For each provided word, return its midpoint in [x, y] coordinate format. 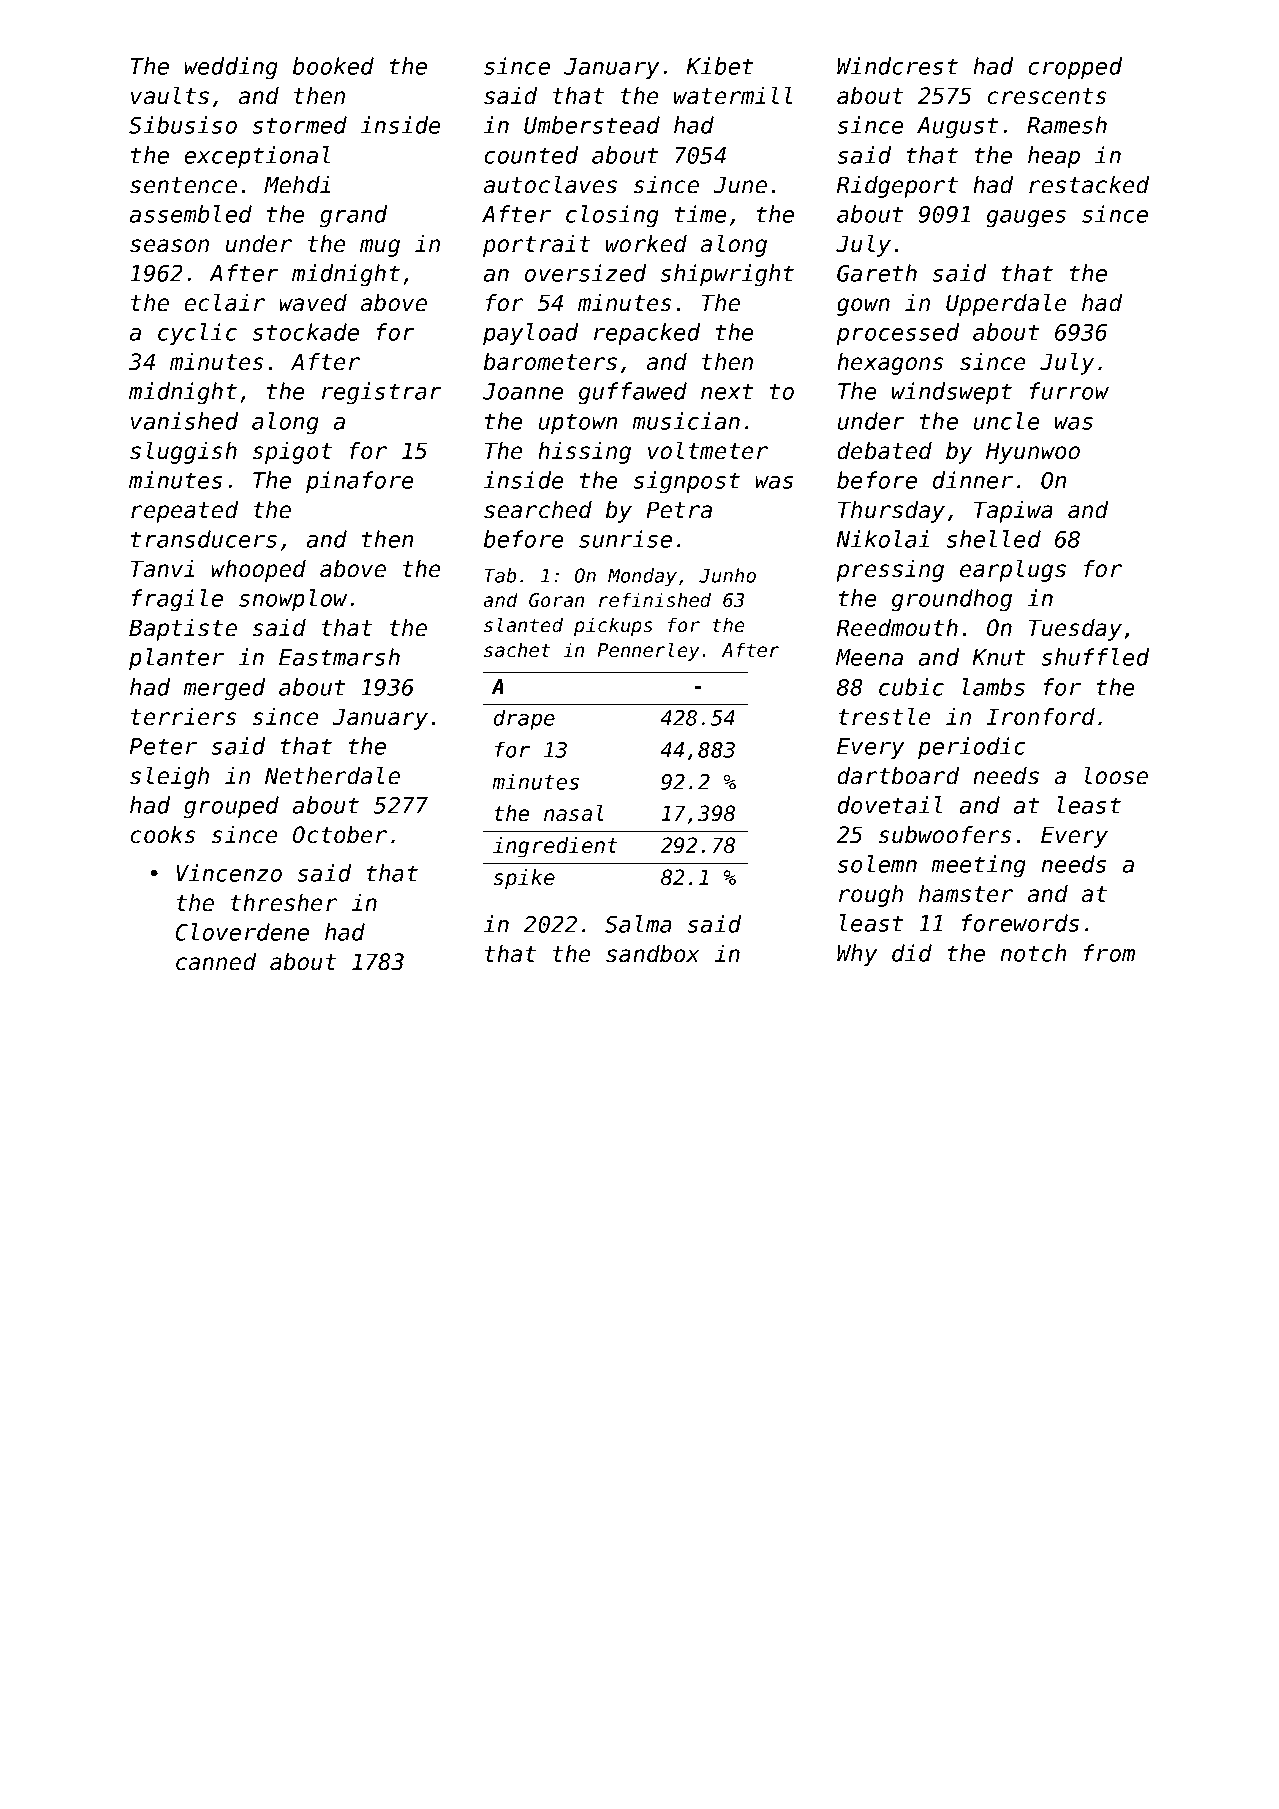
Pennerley [648, 651]
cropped [1075, 68]
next [727, 391]
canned [216, 962]
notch [1033, 953]
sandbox [652, 954]
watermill [733, 95]
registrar [382, 393]
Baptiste [183, 630]
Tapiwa [1013, 512]
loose [1116, 775]
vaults [170, 95]
